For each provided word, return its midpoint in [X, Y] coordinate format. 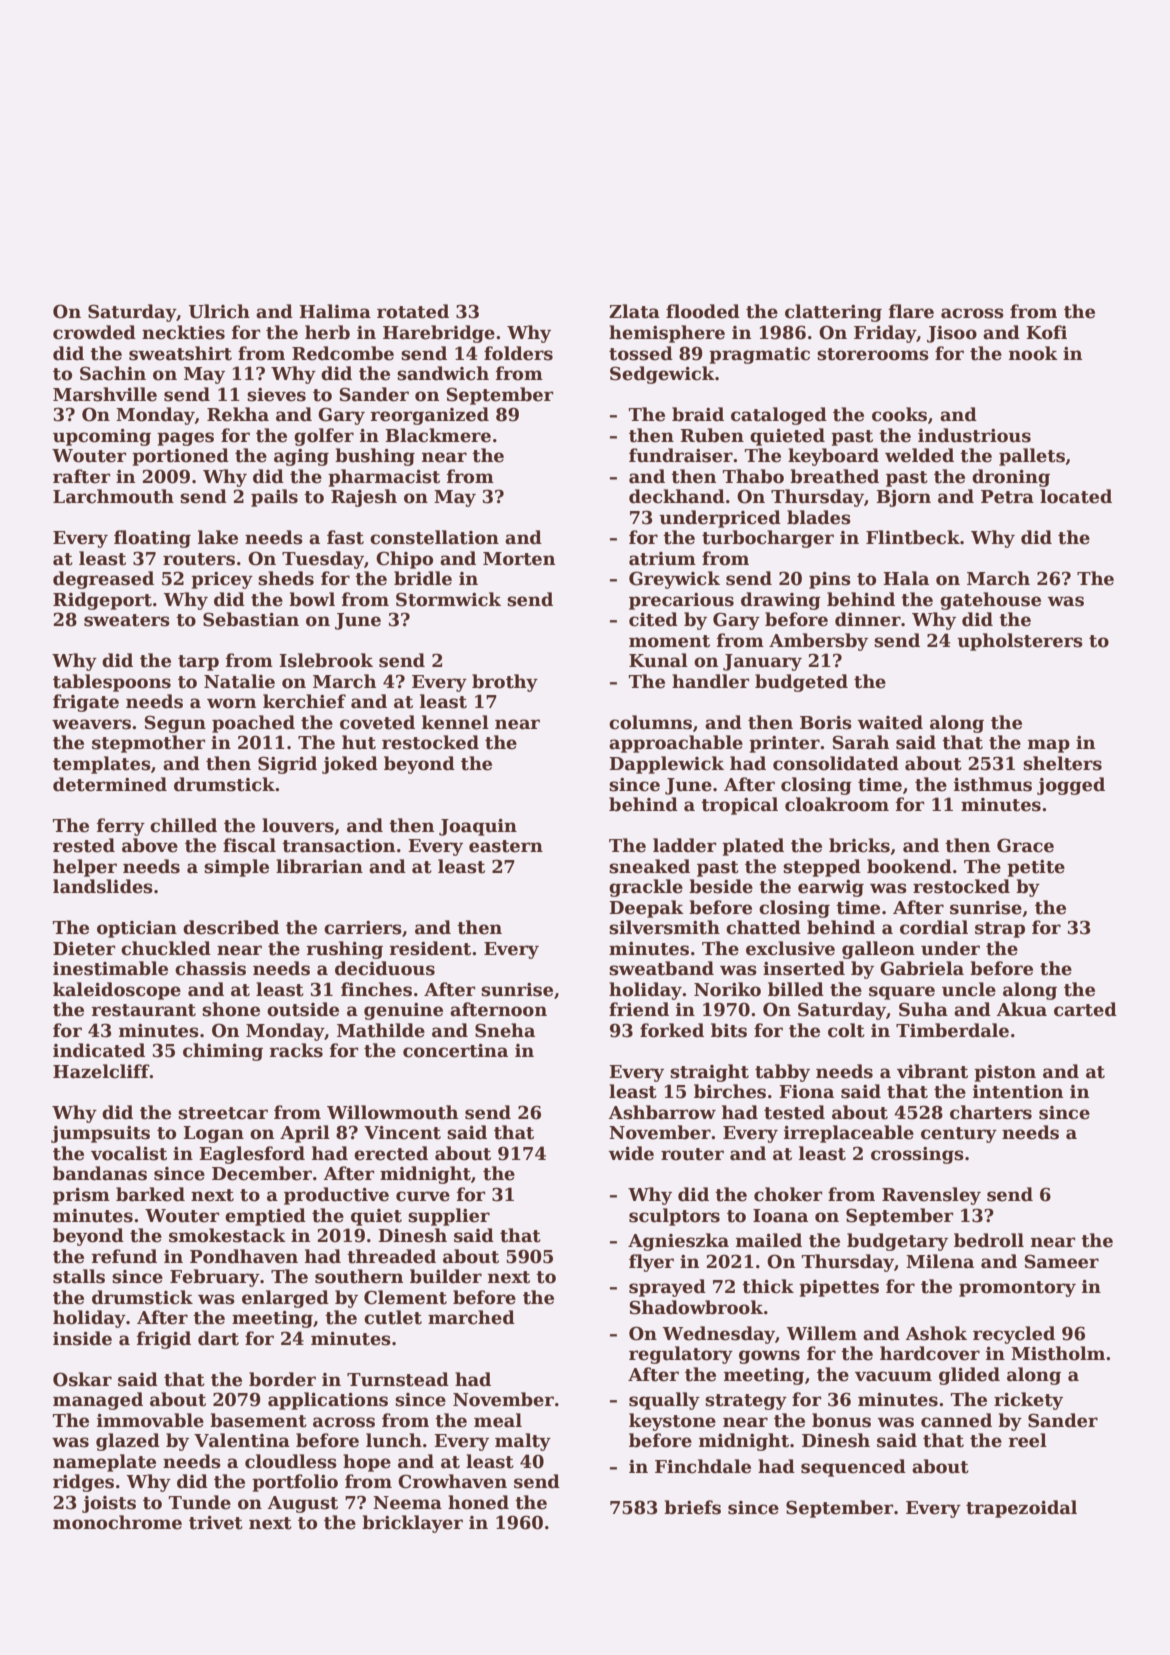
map [1049, 746]
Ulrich [219, 311]
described [231, 927]
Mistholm [1058, 1353]
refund [124, 1256]
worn [231, 703]
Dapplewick [666, 765]
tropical [739, 806]
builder [446, 1276]
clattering [833, 313]
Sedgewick [662, 375]
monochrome [117, 1522]
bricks [859, 845]
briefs [692, 1507]
